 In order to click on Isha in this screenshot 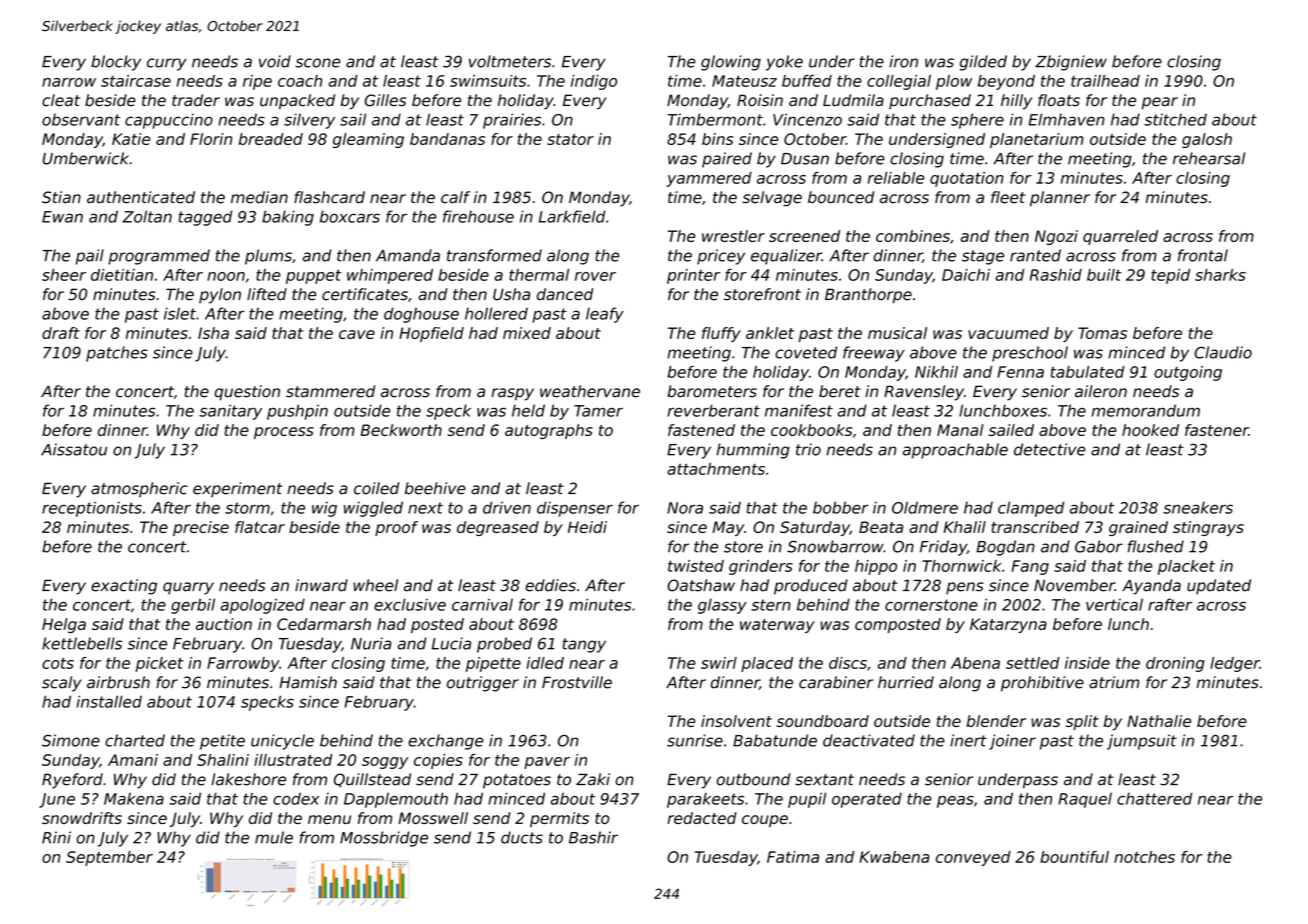, I will do `click(213, 333)`.
